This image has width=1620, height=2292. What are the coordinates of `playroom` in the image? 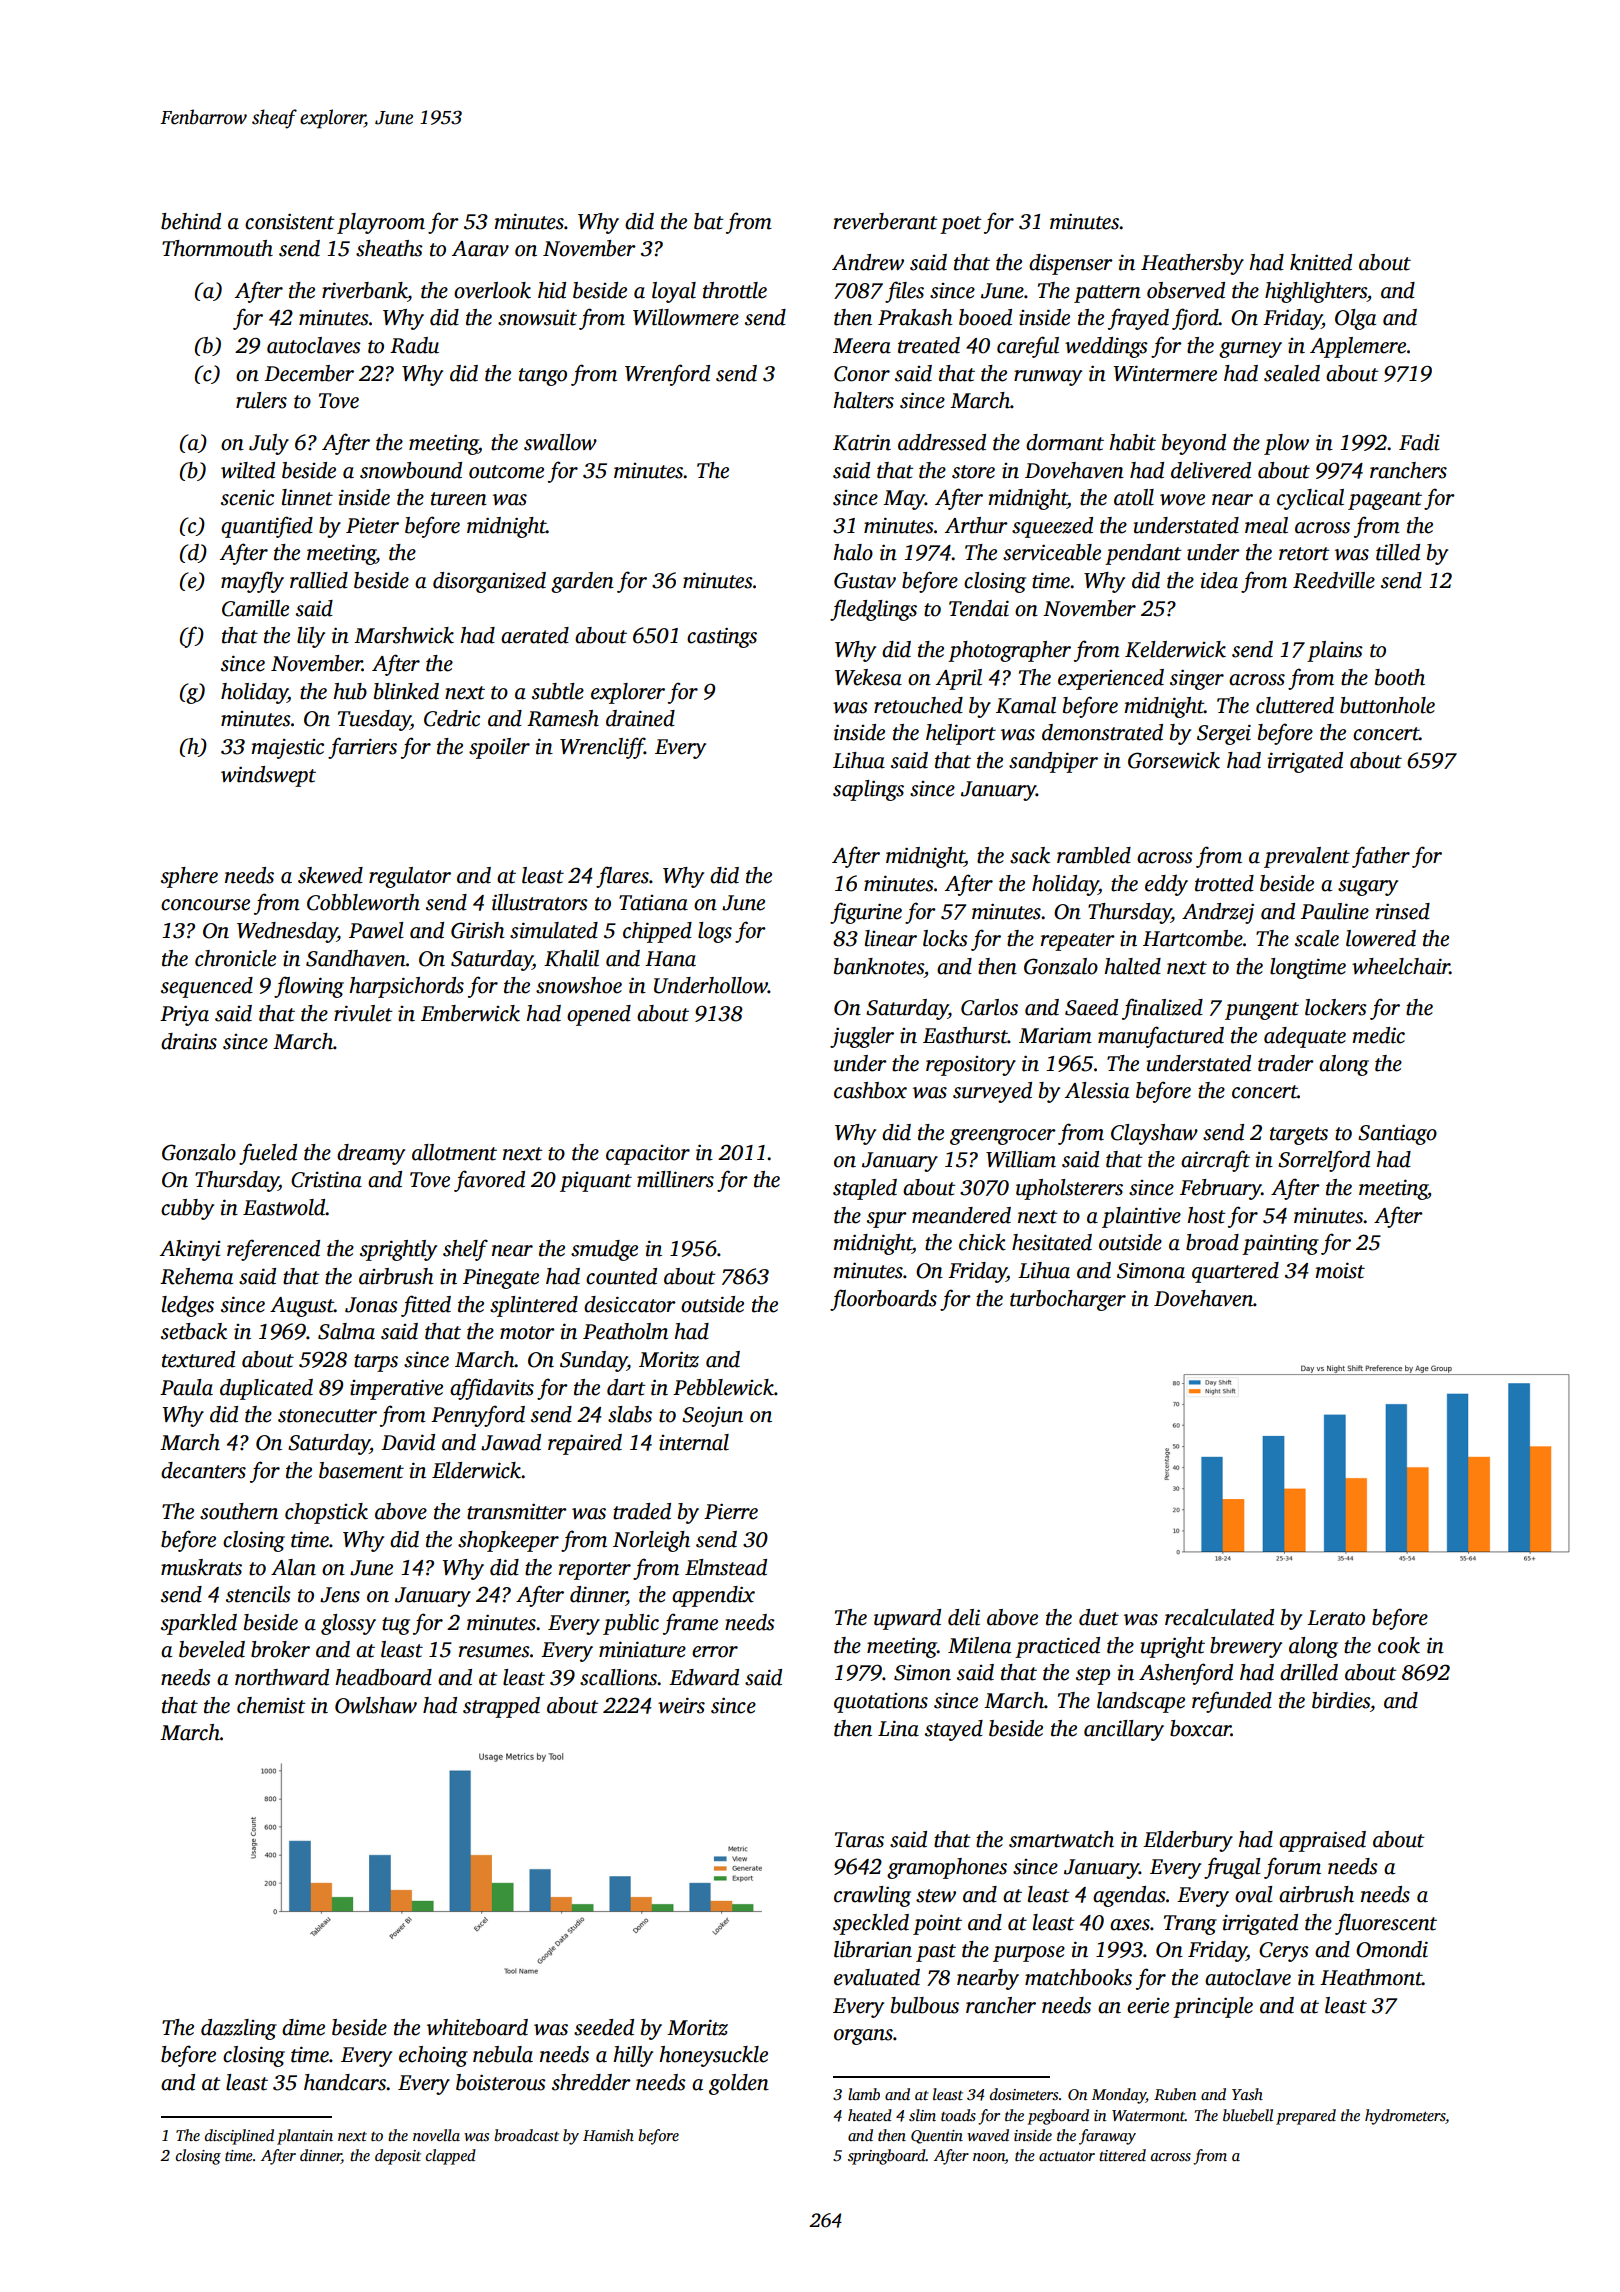 It's located at (381, 223).
